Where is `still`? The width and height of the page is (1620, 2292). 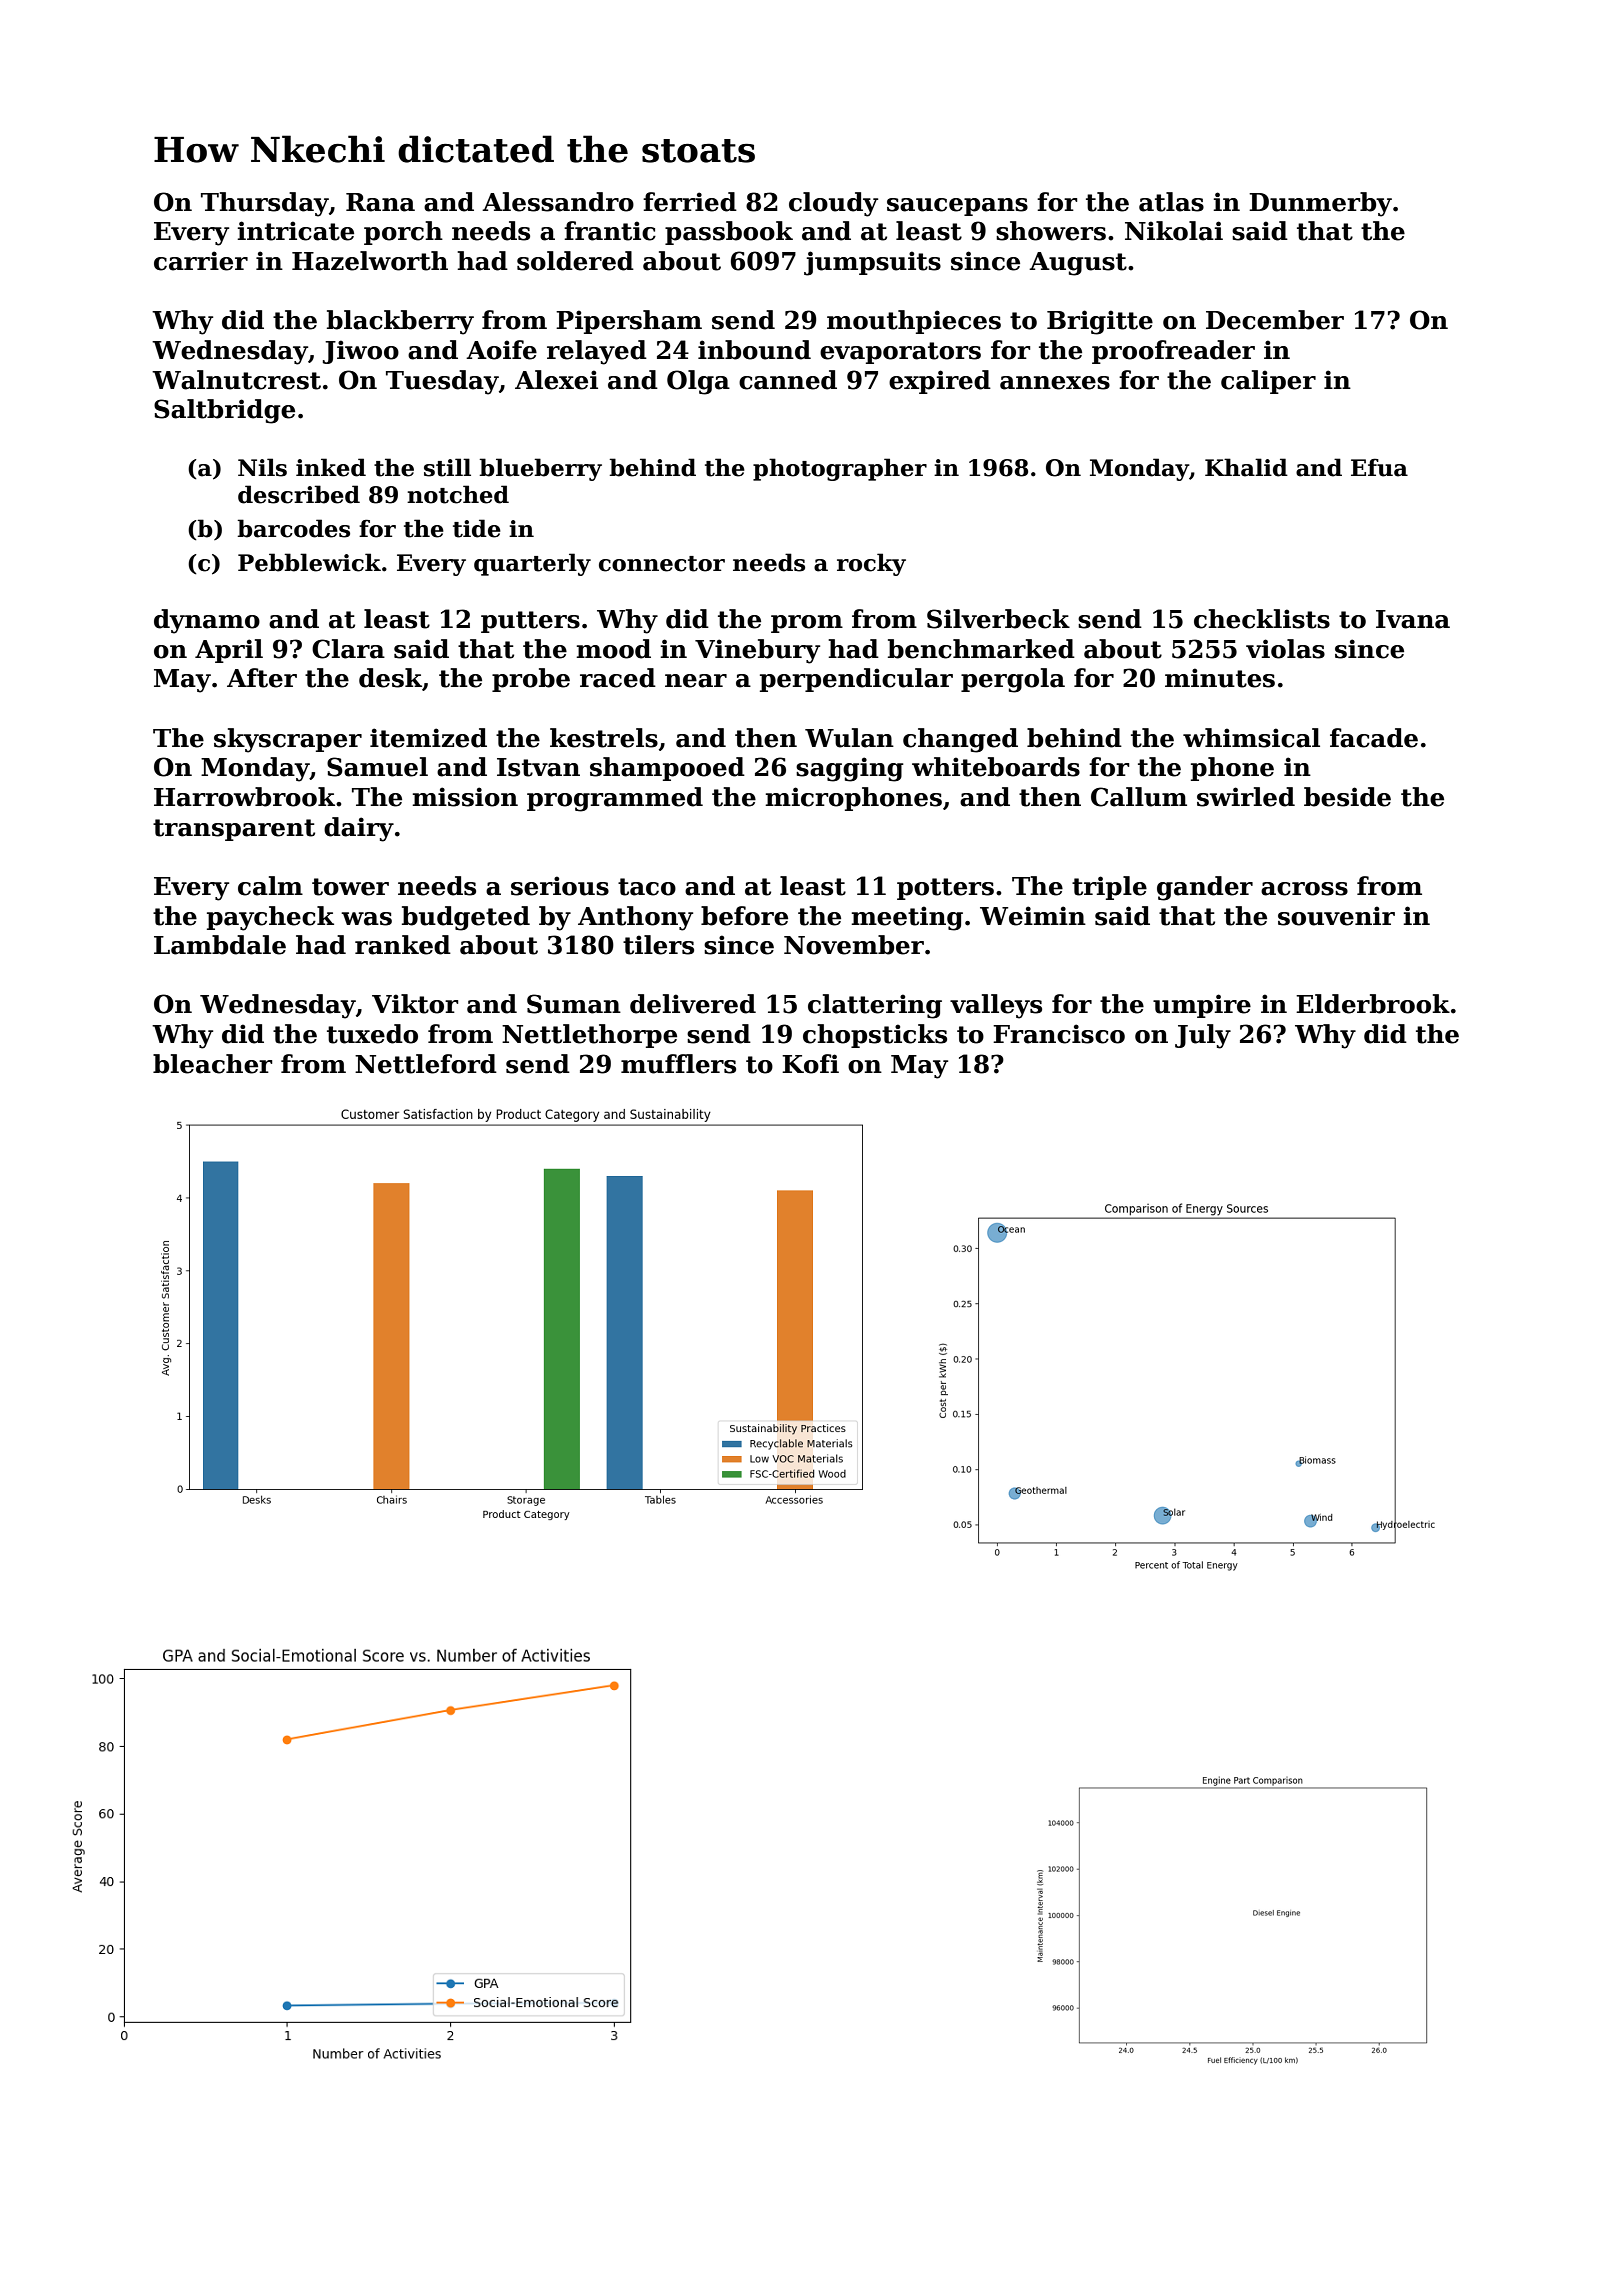
still is located at coordinates (447, 467).
